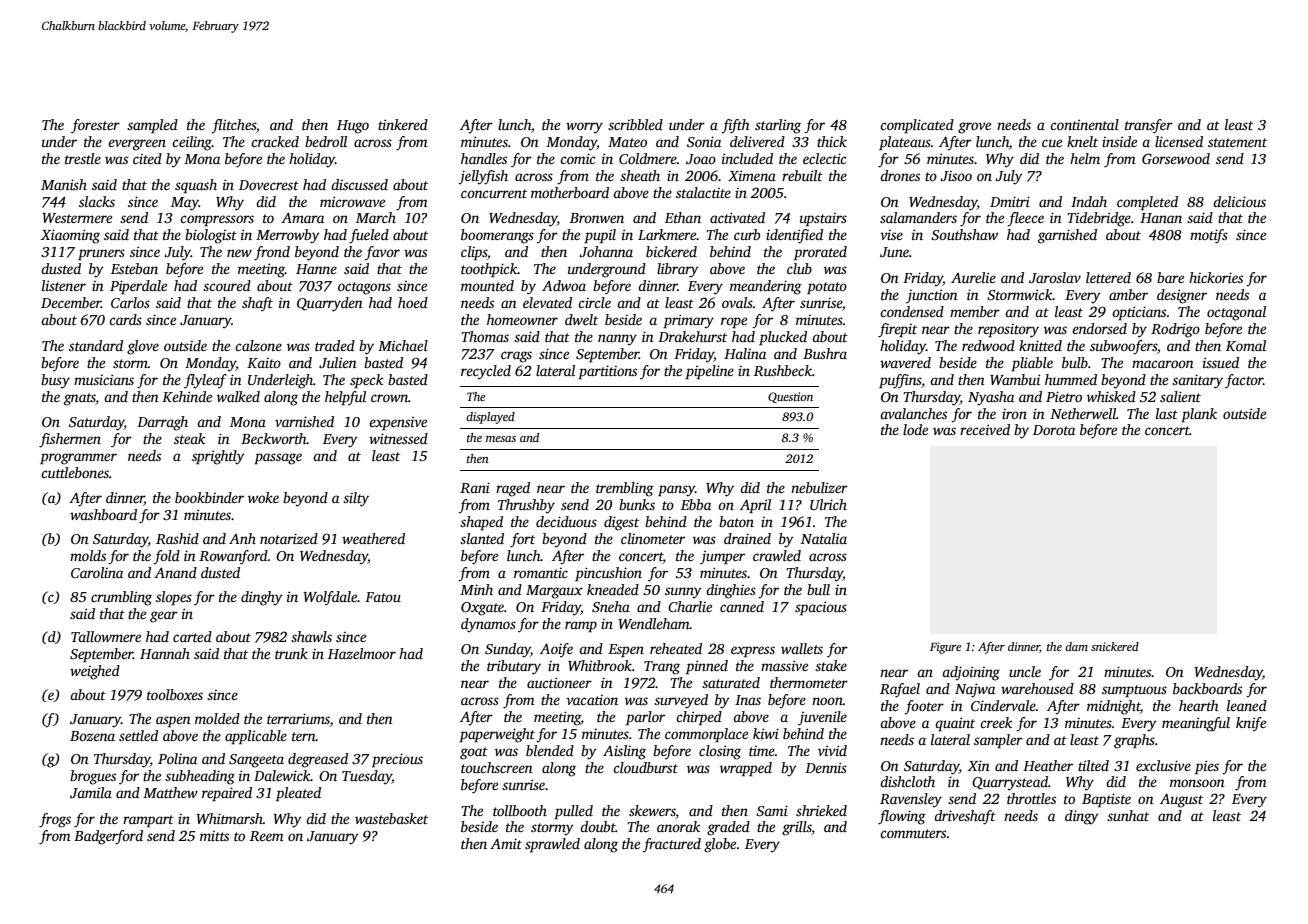  Describe the element at coordinates (581, 319) in the screenshot. I see `dwelt` at that location.
